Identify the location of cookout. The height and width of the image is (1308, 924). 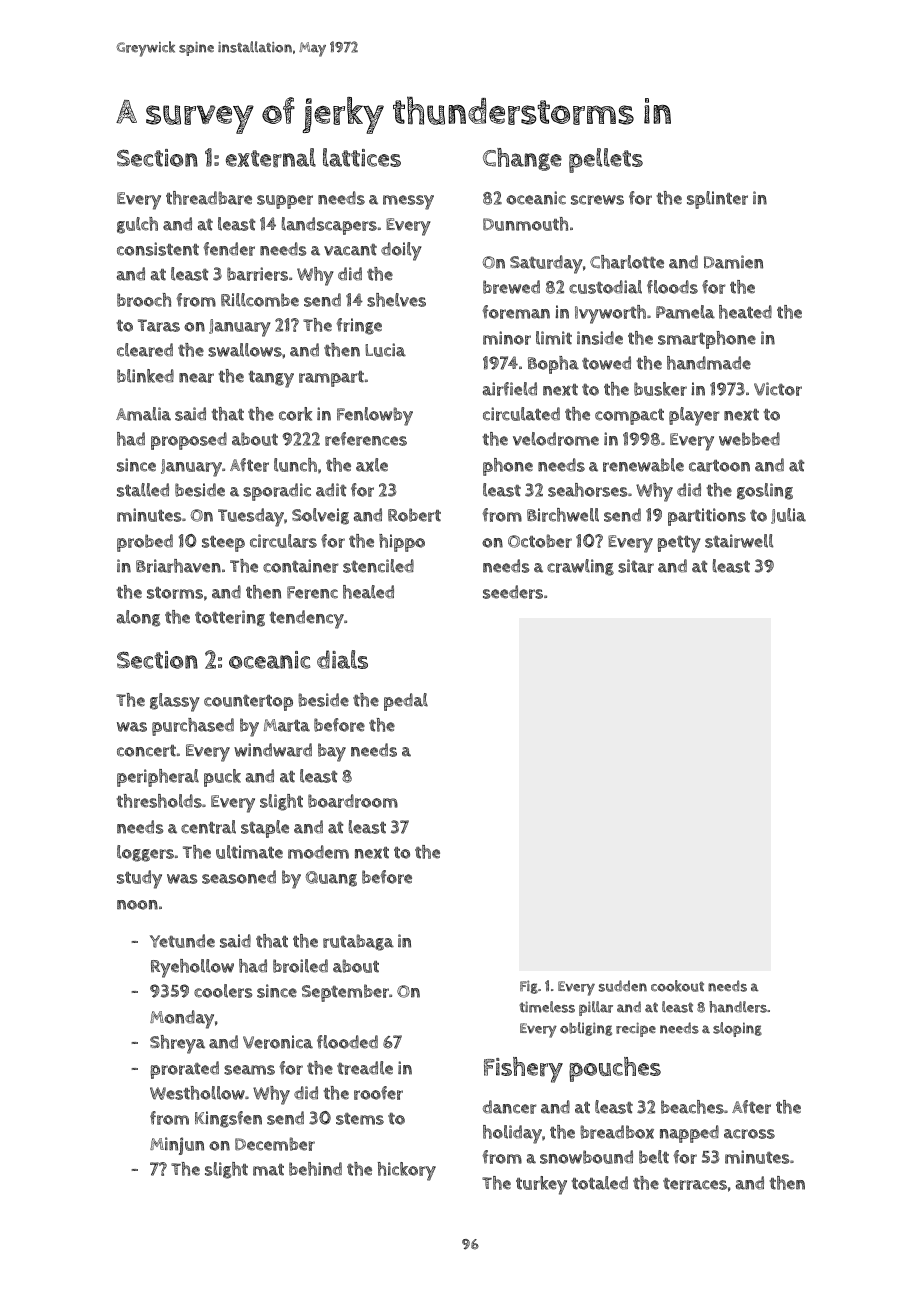
(677, 986).
